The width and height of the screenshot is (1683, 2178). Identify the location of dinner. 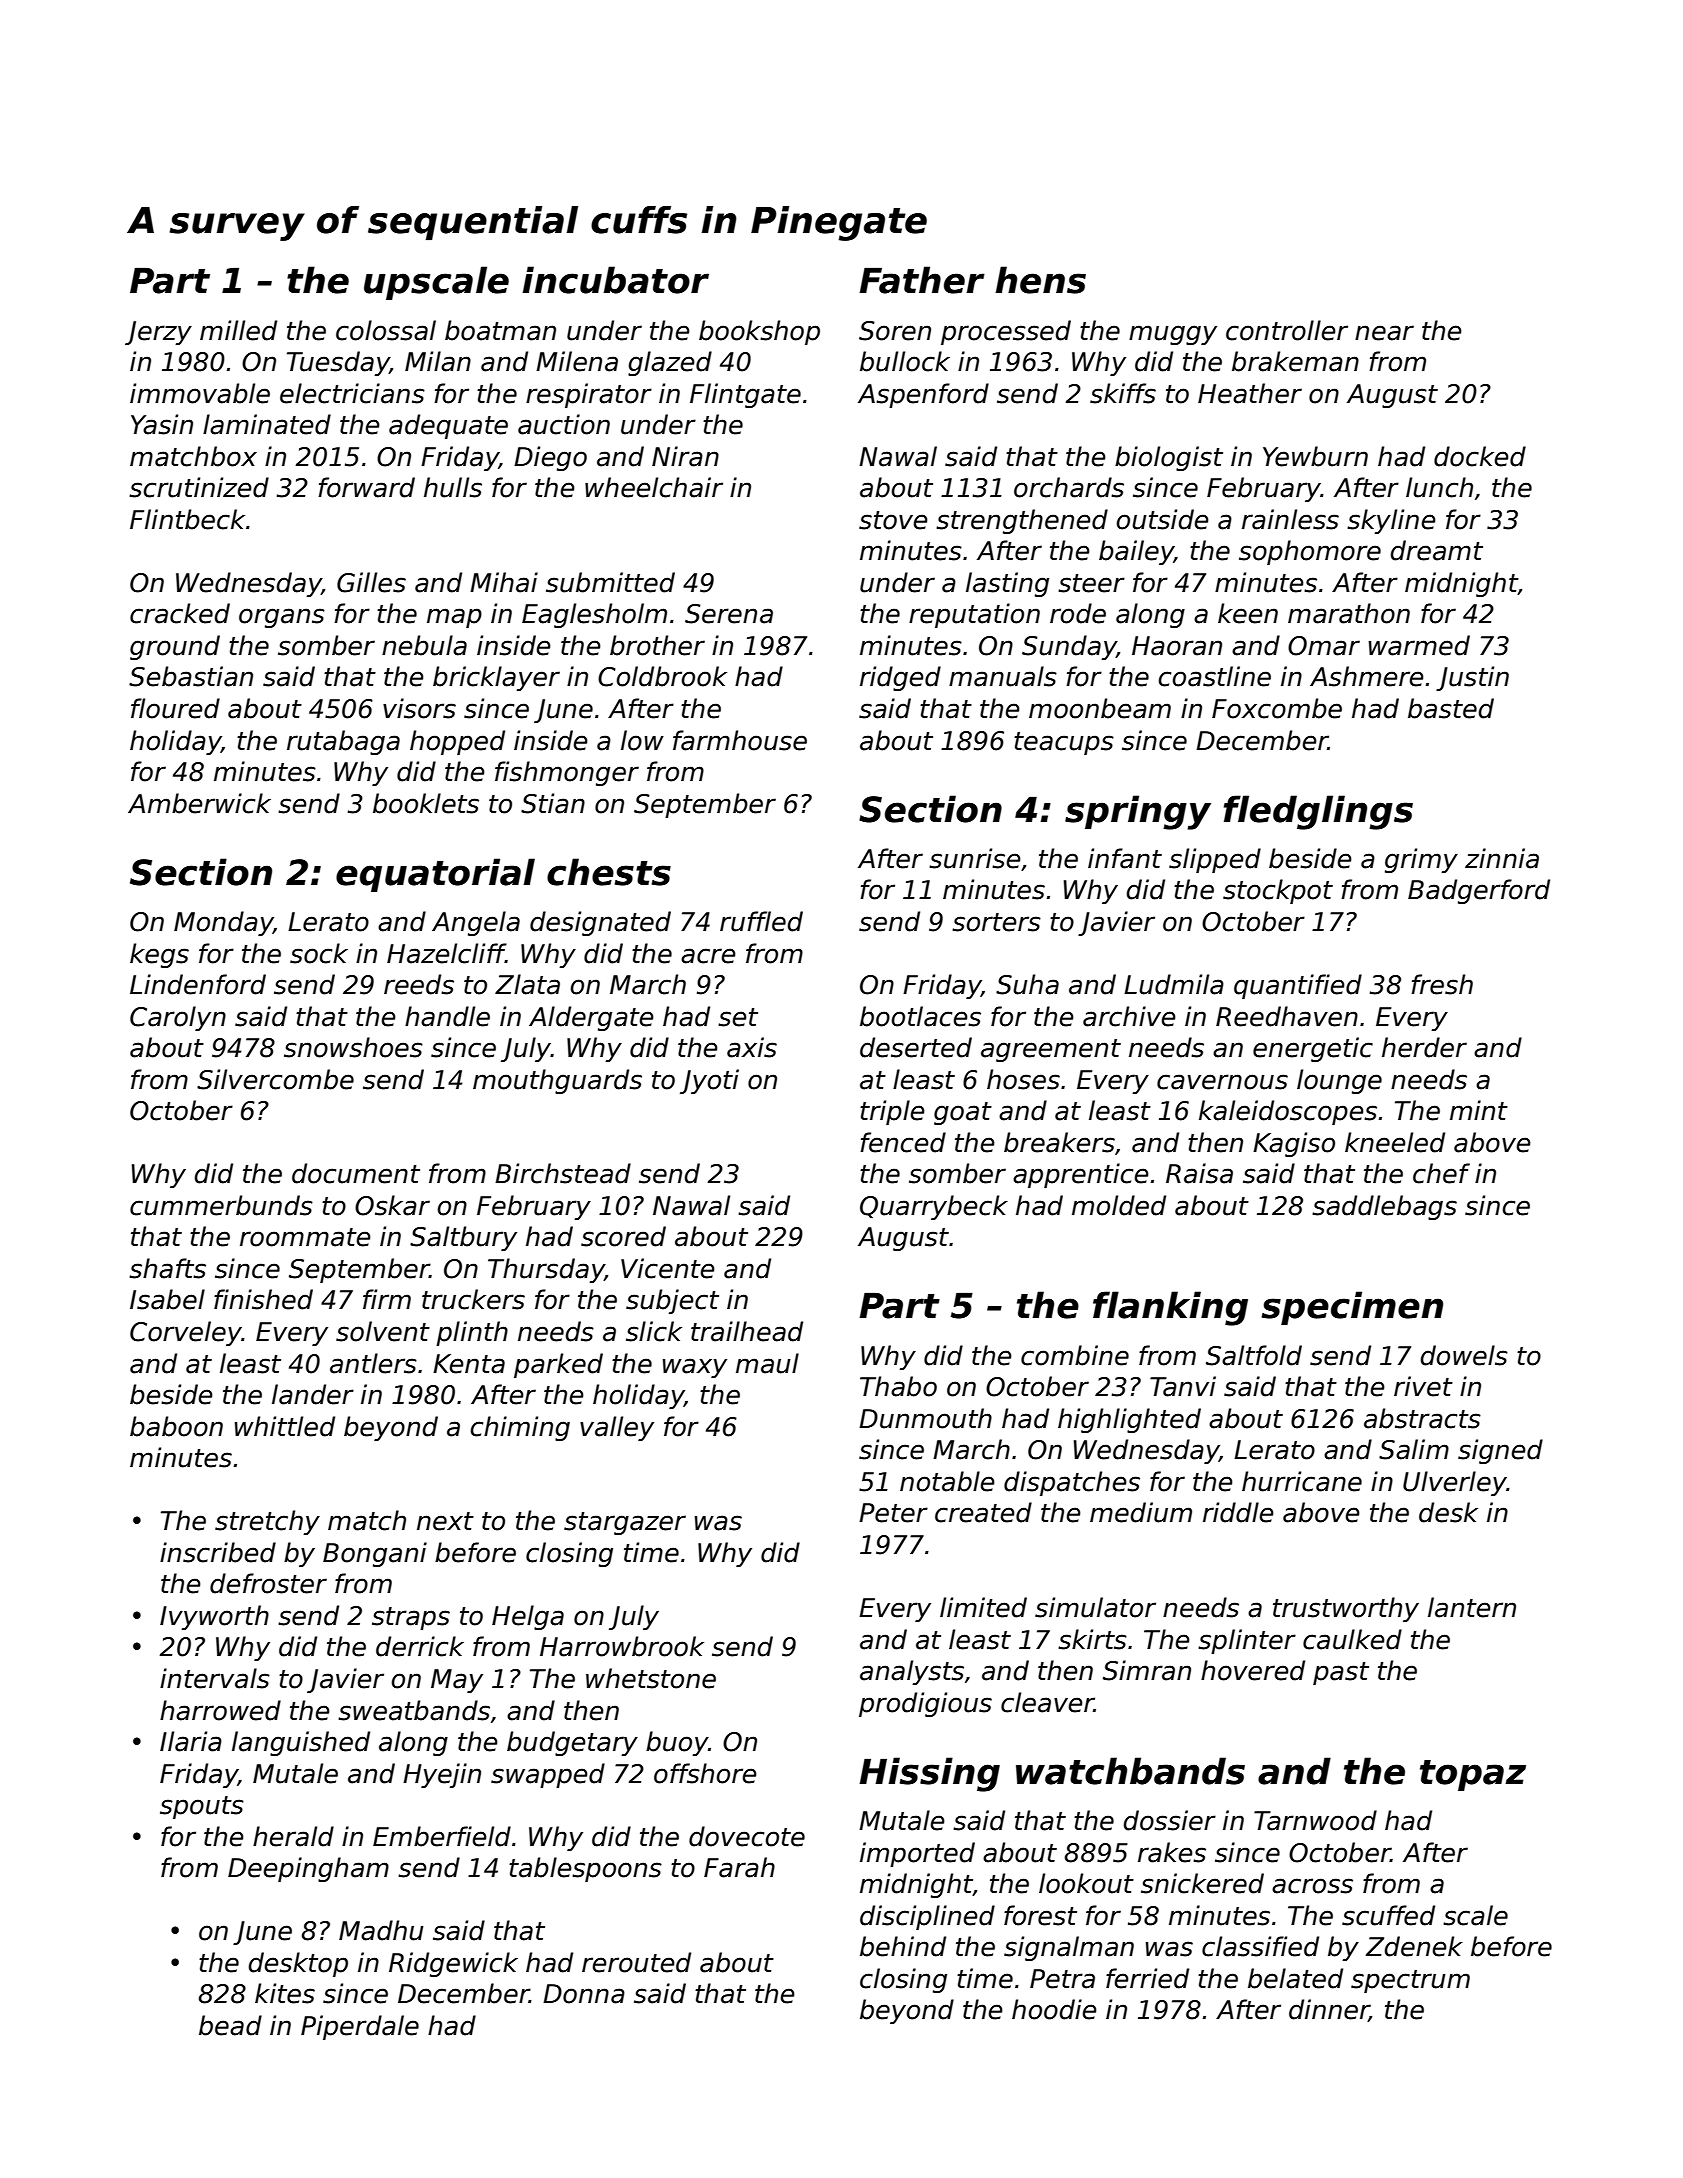
(1329, 2010).
